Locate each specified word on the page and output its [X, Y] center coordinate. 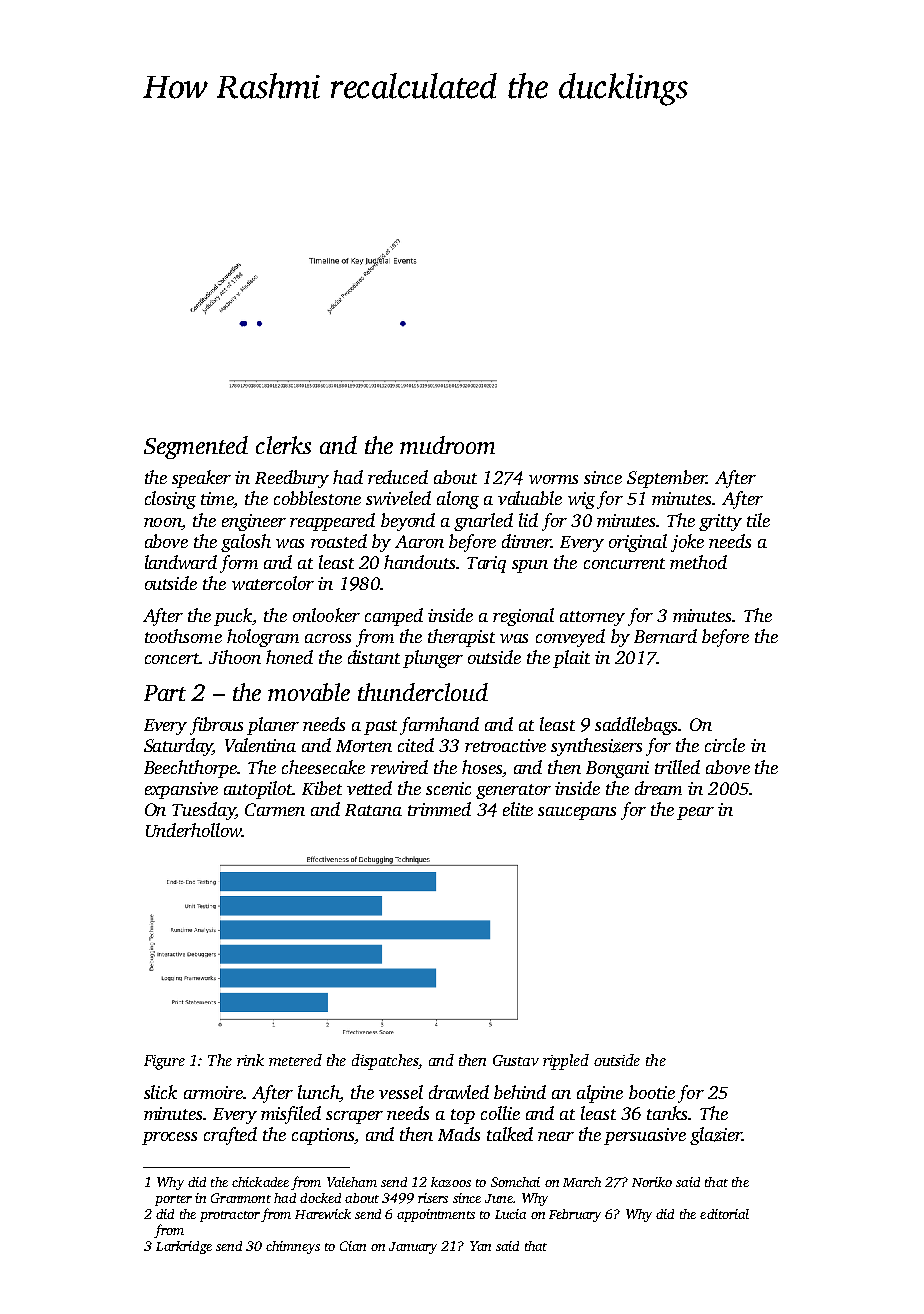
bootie [652, 1092]
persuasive [645, 1136]
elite [518, 809]
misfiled [291, 1115]
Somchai [515, 1182]
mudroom [447, 445]
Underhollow [194, 830]
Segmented [196, 447]
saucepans [577, 813]
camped [394, 617]
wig [581, 500]
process [169, 1138]
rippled [566, 1062]
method [698, 562]
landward [181, 562]
